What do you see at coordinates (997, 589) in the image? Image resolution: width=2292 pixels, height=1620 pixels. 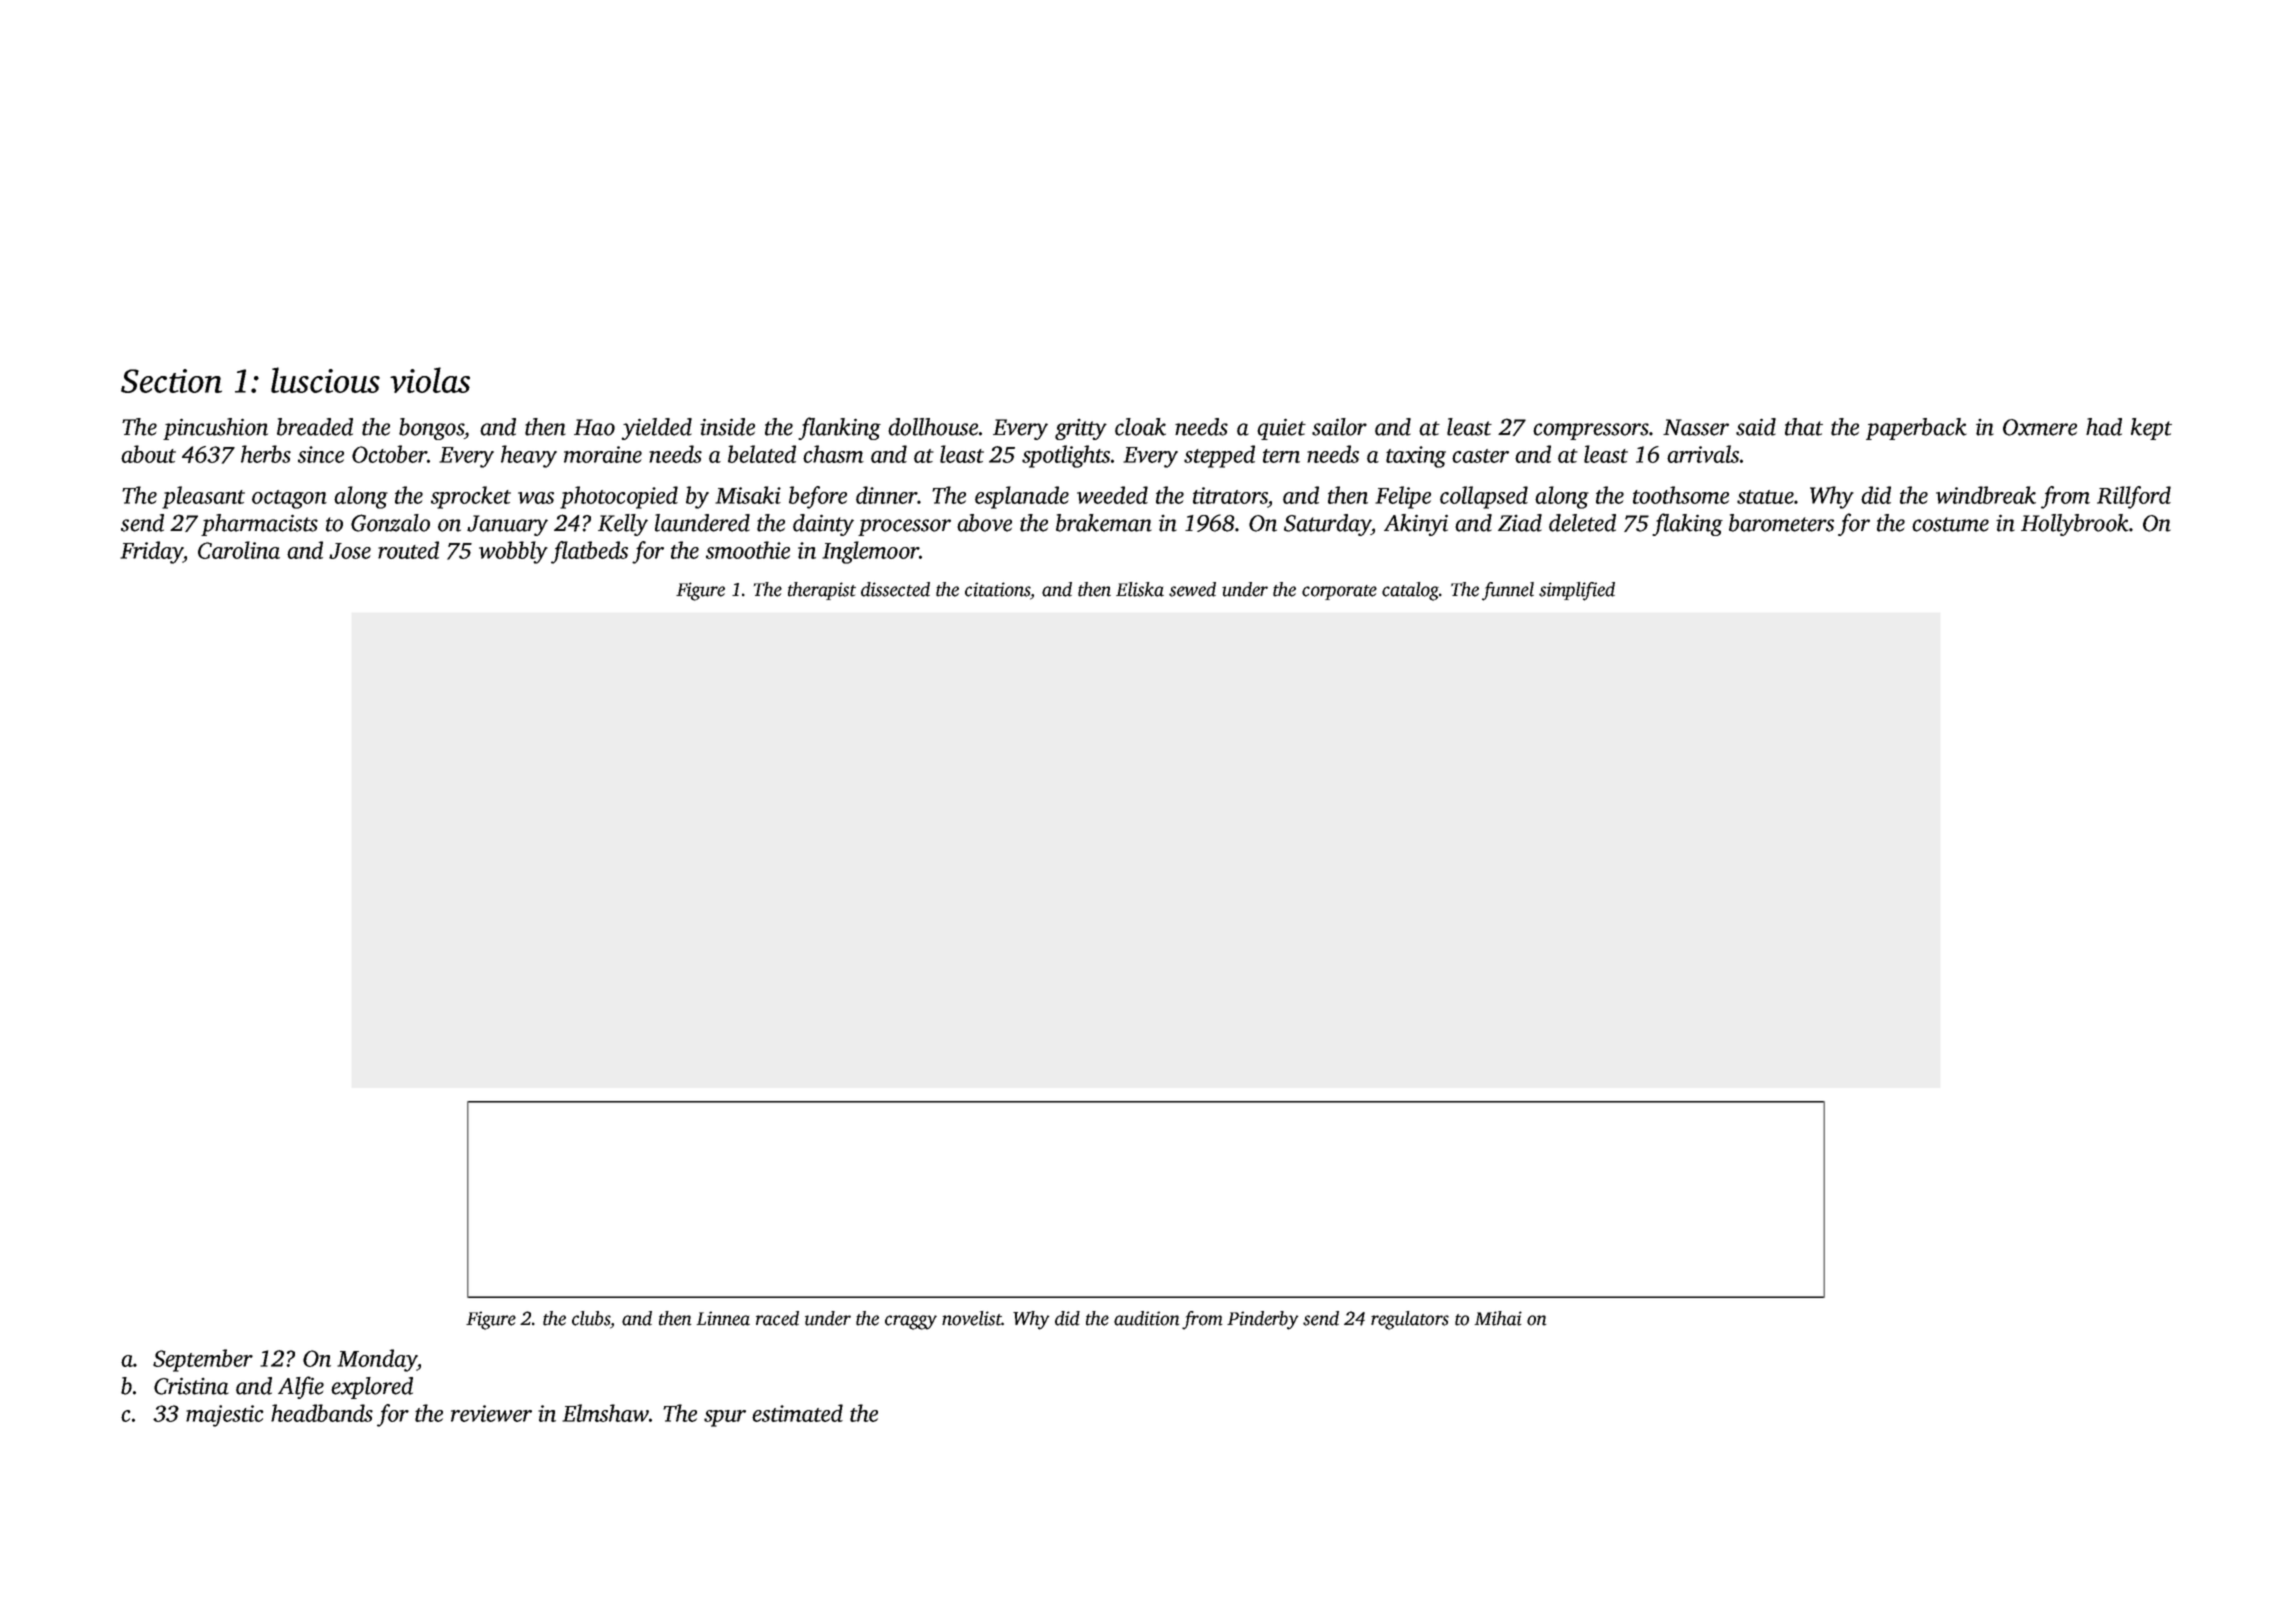 I see `citations` at bounding box center [997, 589].
